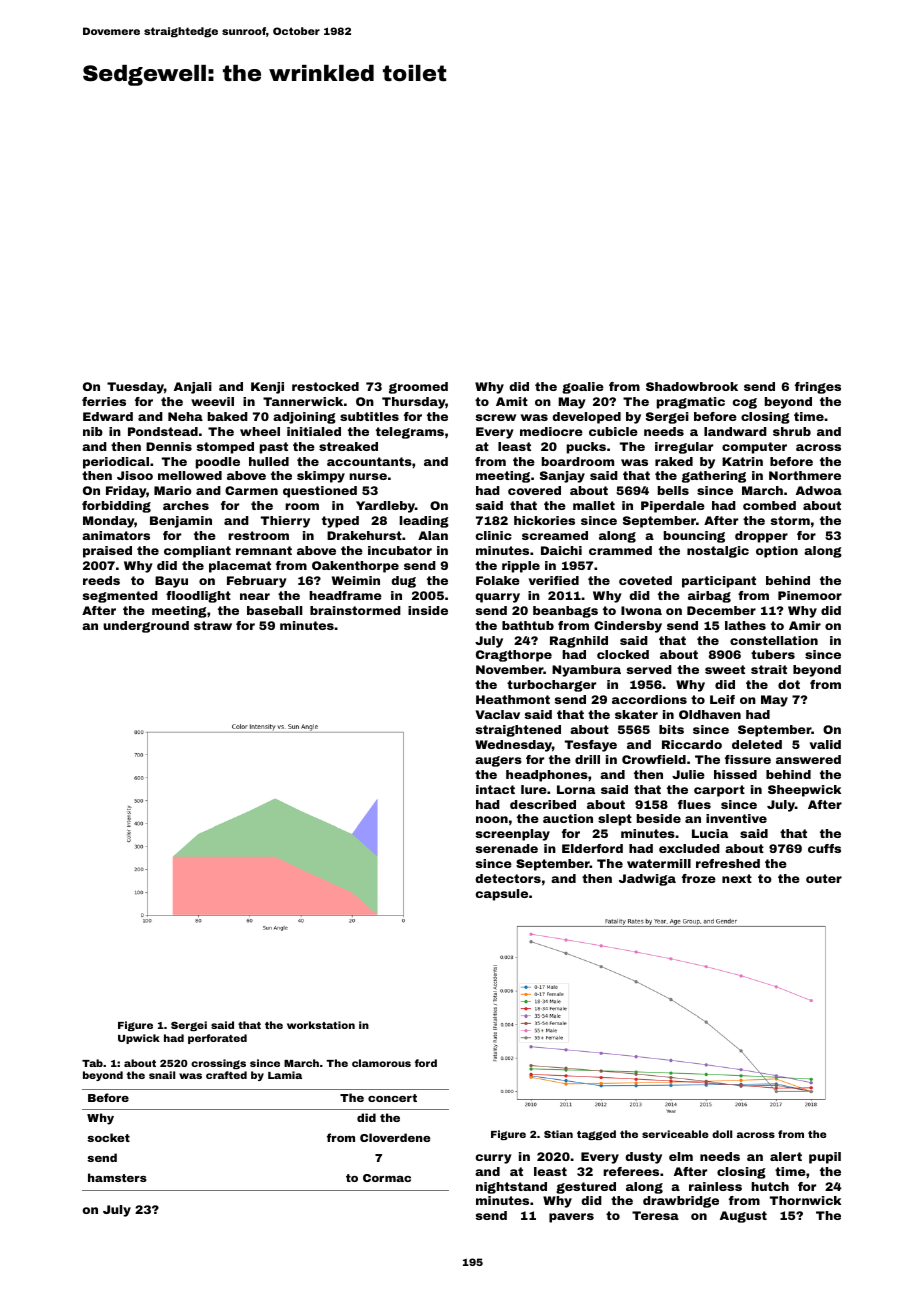 The height and width of the screenshot is (1308, 924). I want to click on Amit, so click(512, 401).
